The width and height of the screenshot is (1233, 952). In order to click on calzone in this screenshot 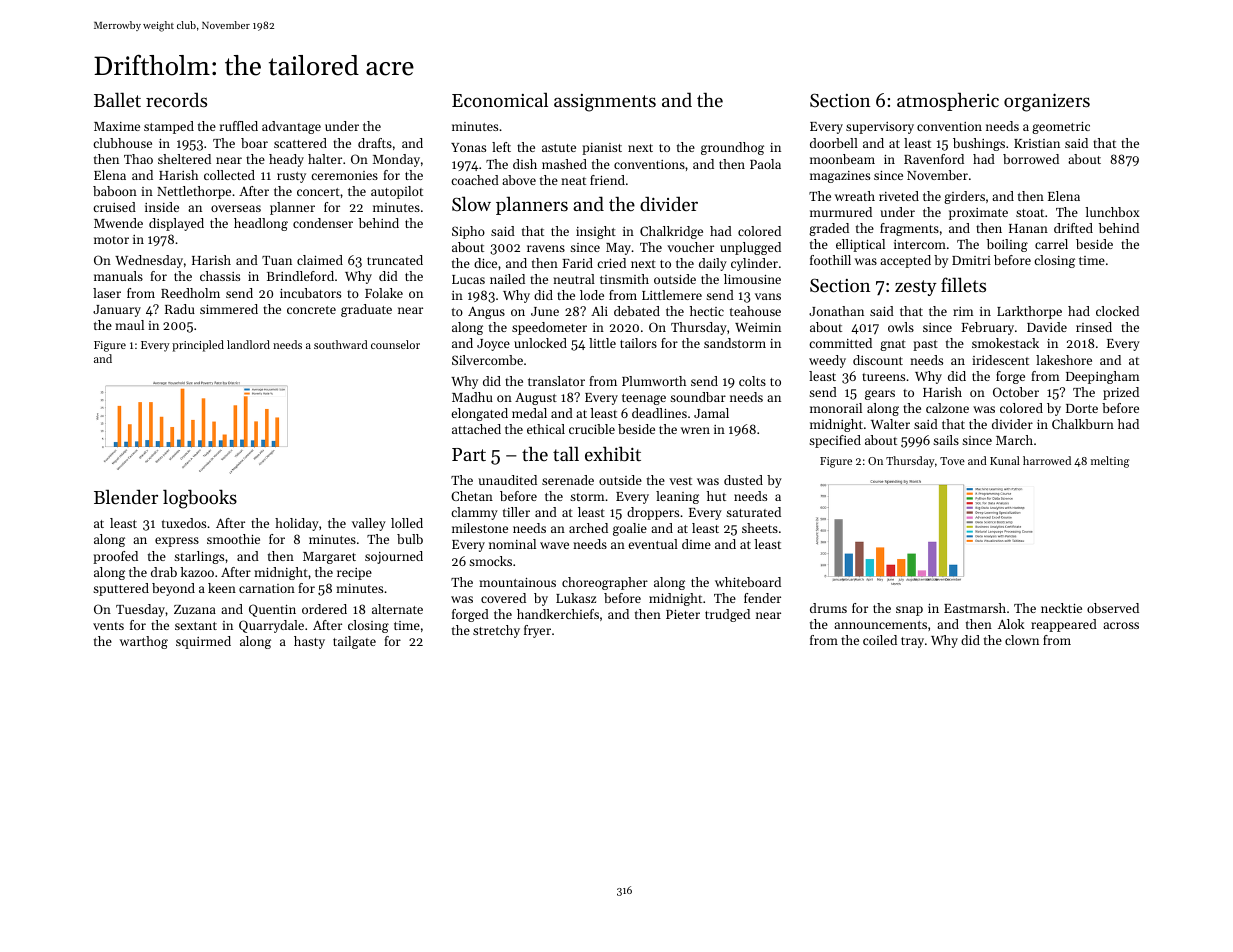, I will do `click(947, 408)`.
